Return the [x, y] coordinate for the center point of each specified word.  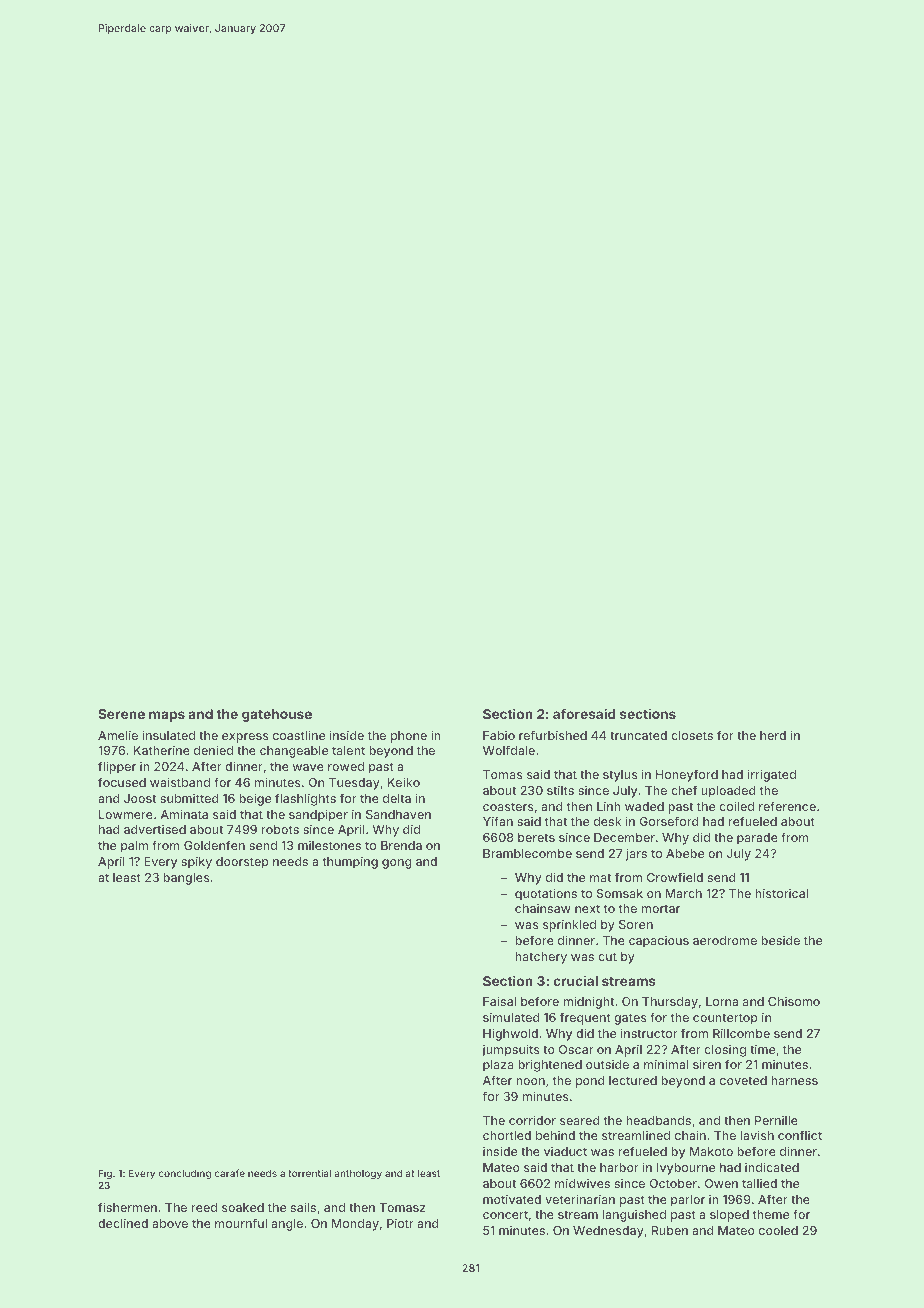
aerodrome [725, 940]
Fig [105, 1174]
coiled [736, 806]
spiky [196, 862]
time [762, 1049]
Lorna [722, 1001]
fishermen [127, 1207]
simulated [511, 1017]
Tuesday [354, 784]
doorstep [242, 863]
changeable [294, 752]
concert [505, 1214]
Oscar [576, 1049]
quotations [546, 894]
